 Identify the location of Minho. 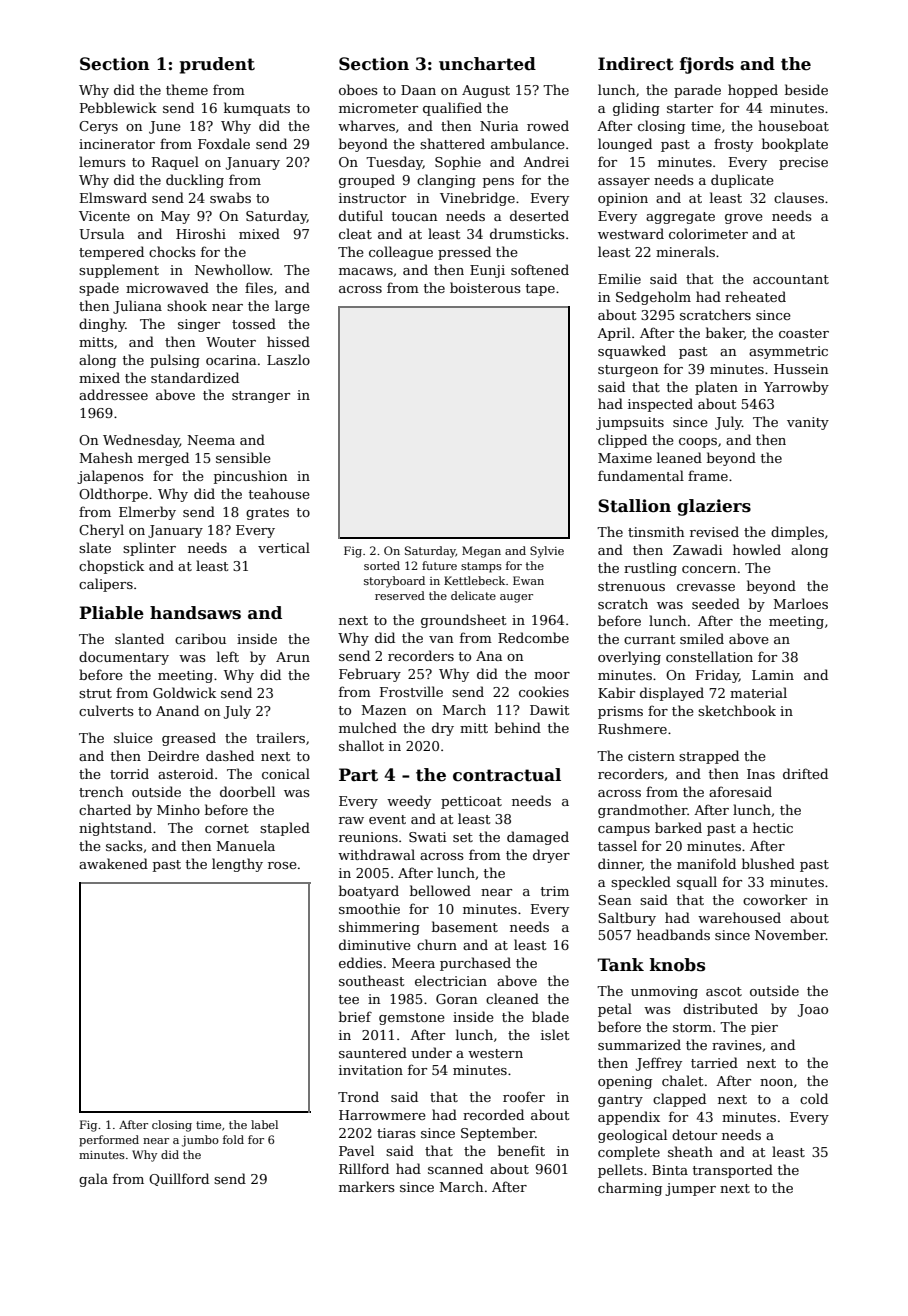
(178, 809).
